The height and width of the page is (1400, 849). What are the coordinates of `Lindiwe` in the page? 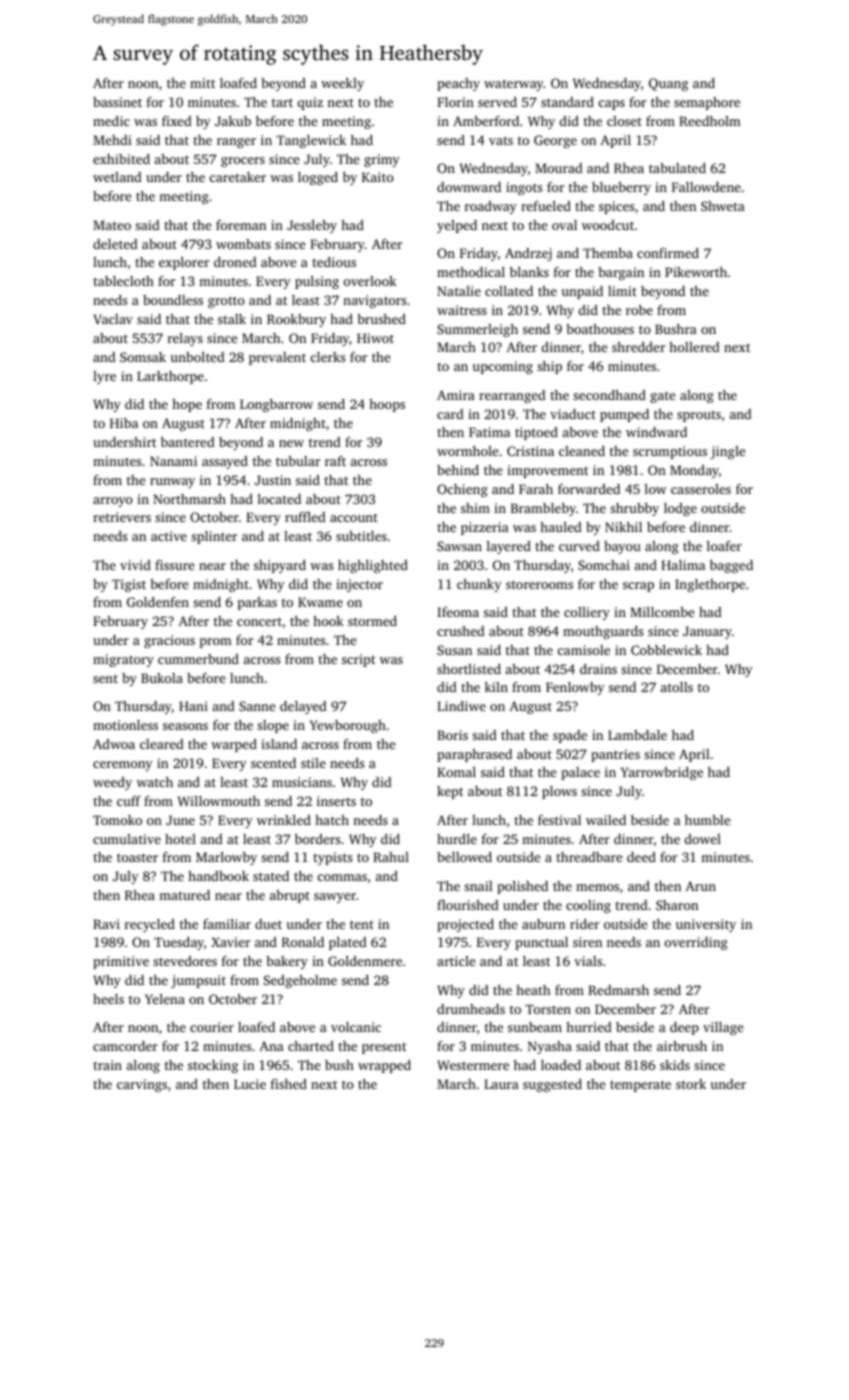 It's located at (461, 706).
